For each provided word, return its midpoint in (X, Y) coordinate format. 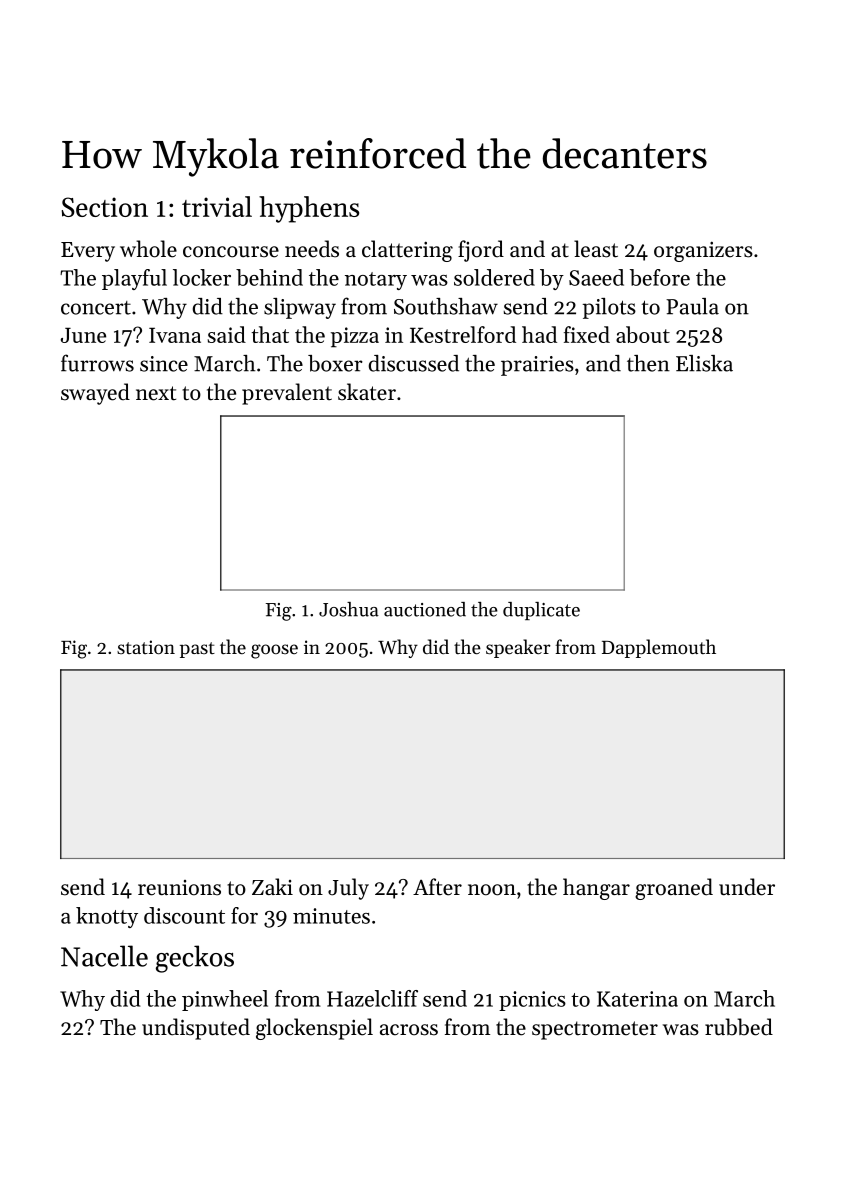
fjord (481, 251)
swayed (95, 394)
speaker (518, 648)
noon (492, 890)
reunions (179, 888)
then (648, 363)
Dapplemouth (659, 648)
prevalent (287, 394)
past (197, 650)
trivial (217, 206)
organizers (703, 251)
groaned (674, 889)
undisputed (196, 1029)
